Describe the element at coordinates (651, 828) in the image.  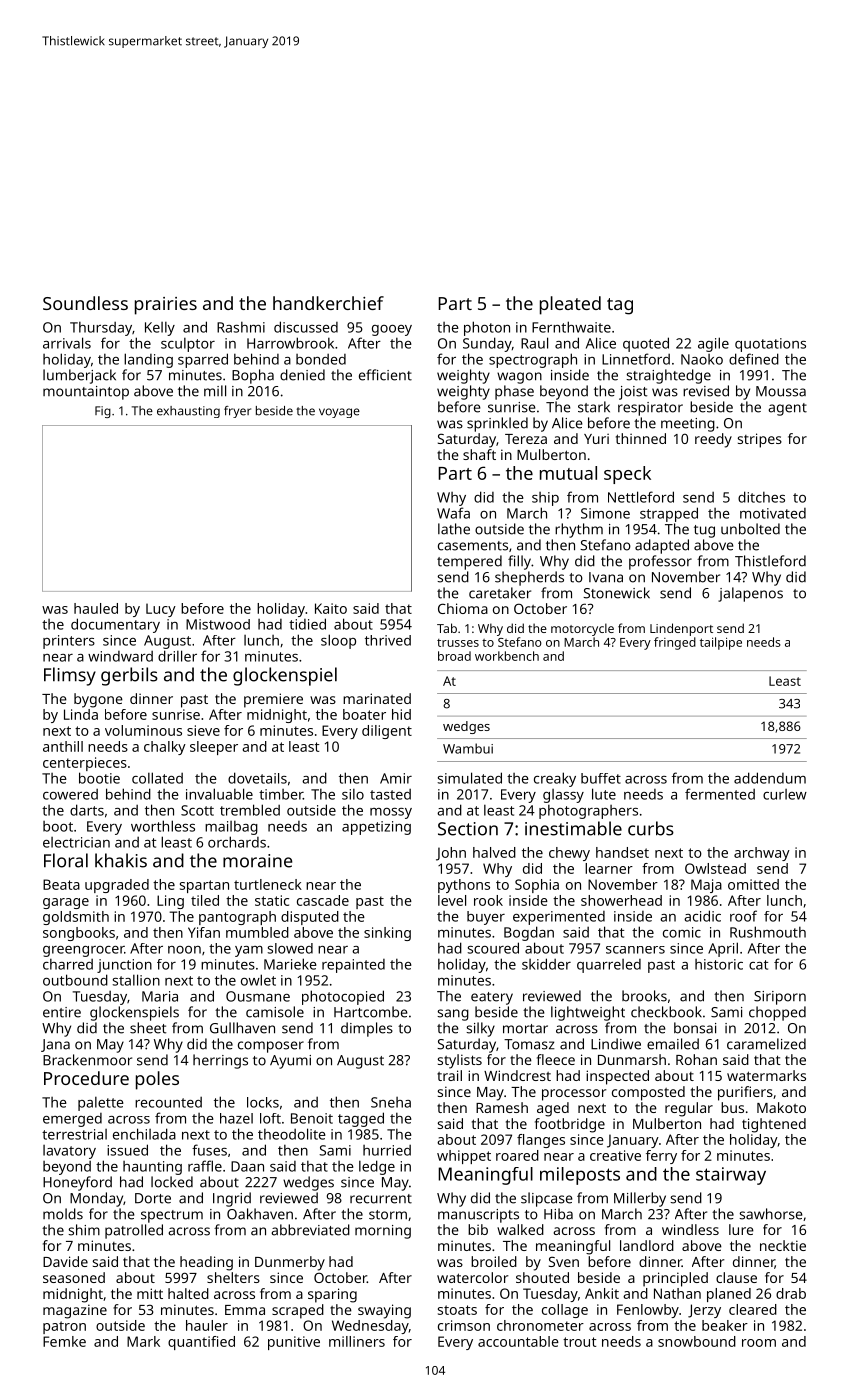
I see `curbs` at that location.
